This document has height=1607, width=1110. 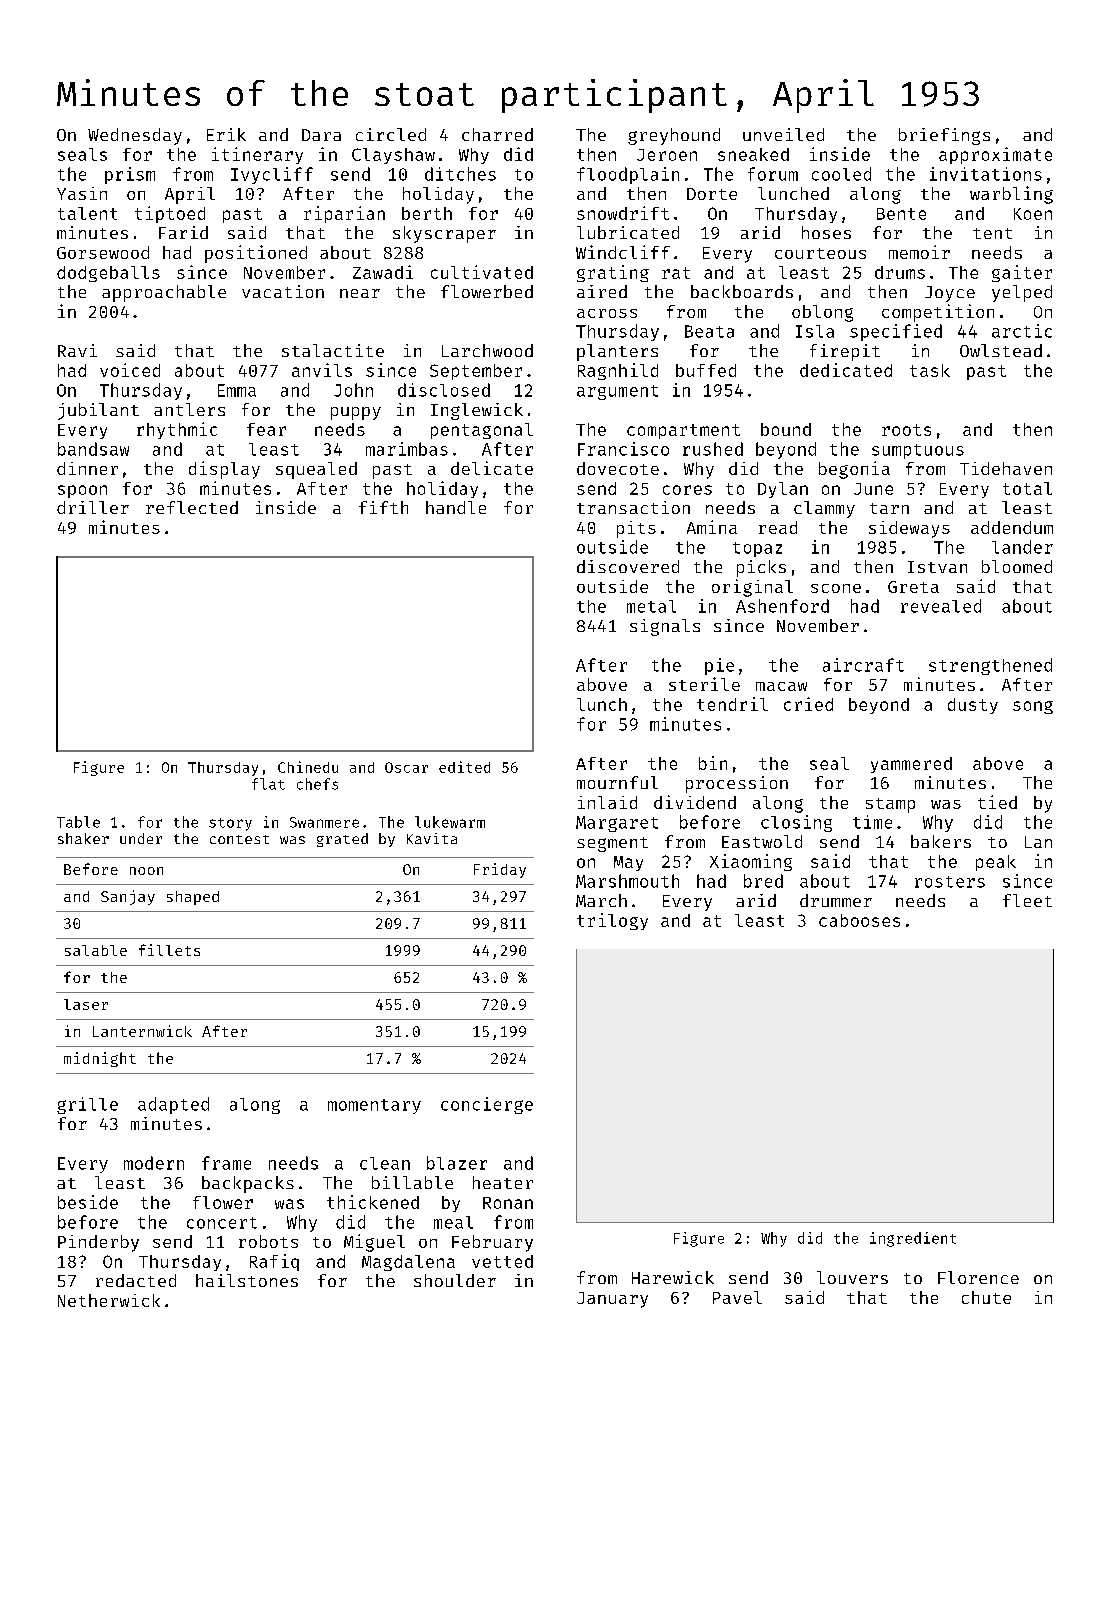 What do you see at coordinates (628, 566) in the document?
I see `discovered` at bounding box center [628, 566].
